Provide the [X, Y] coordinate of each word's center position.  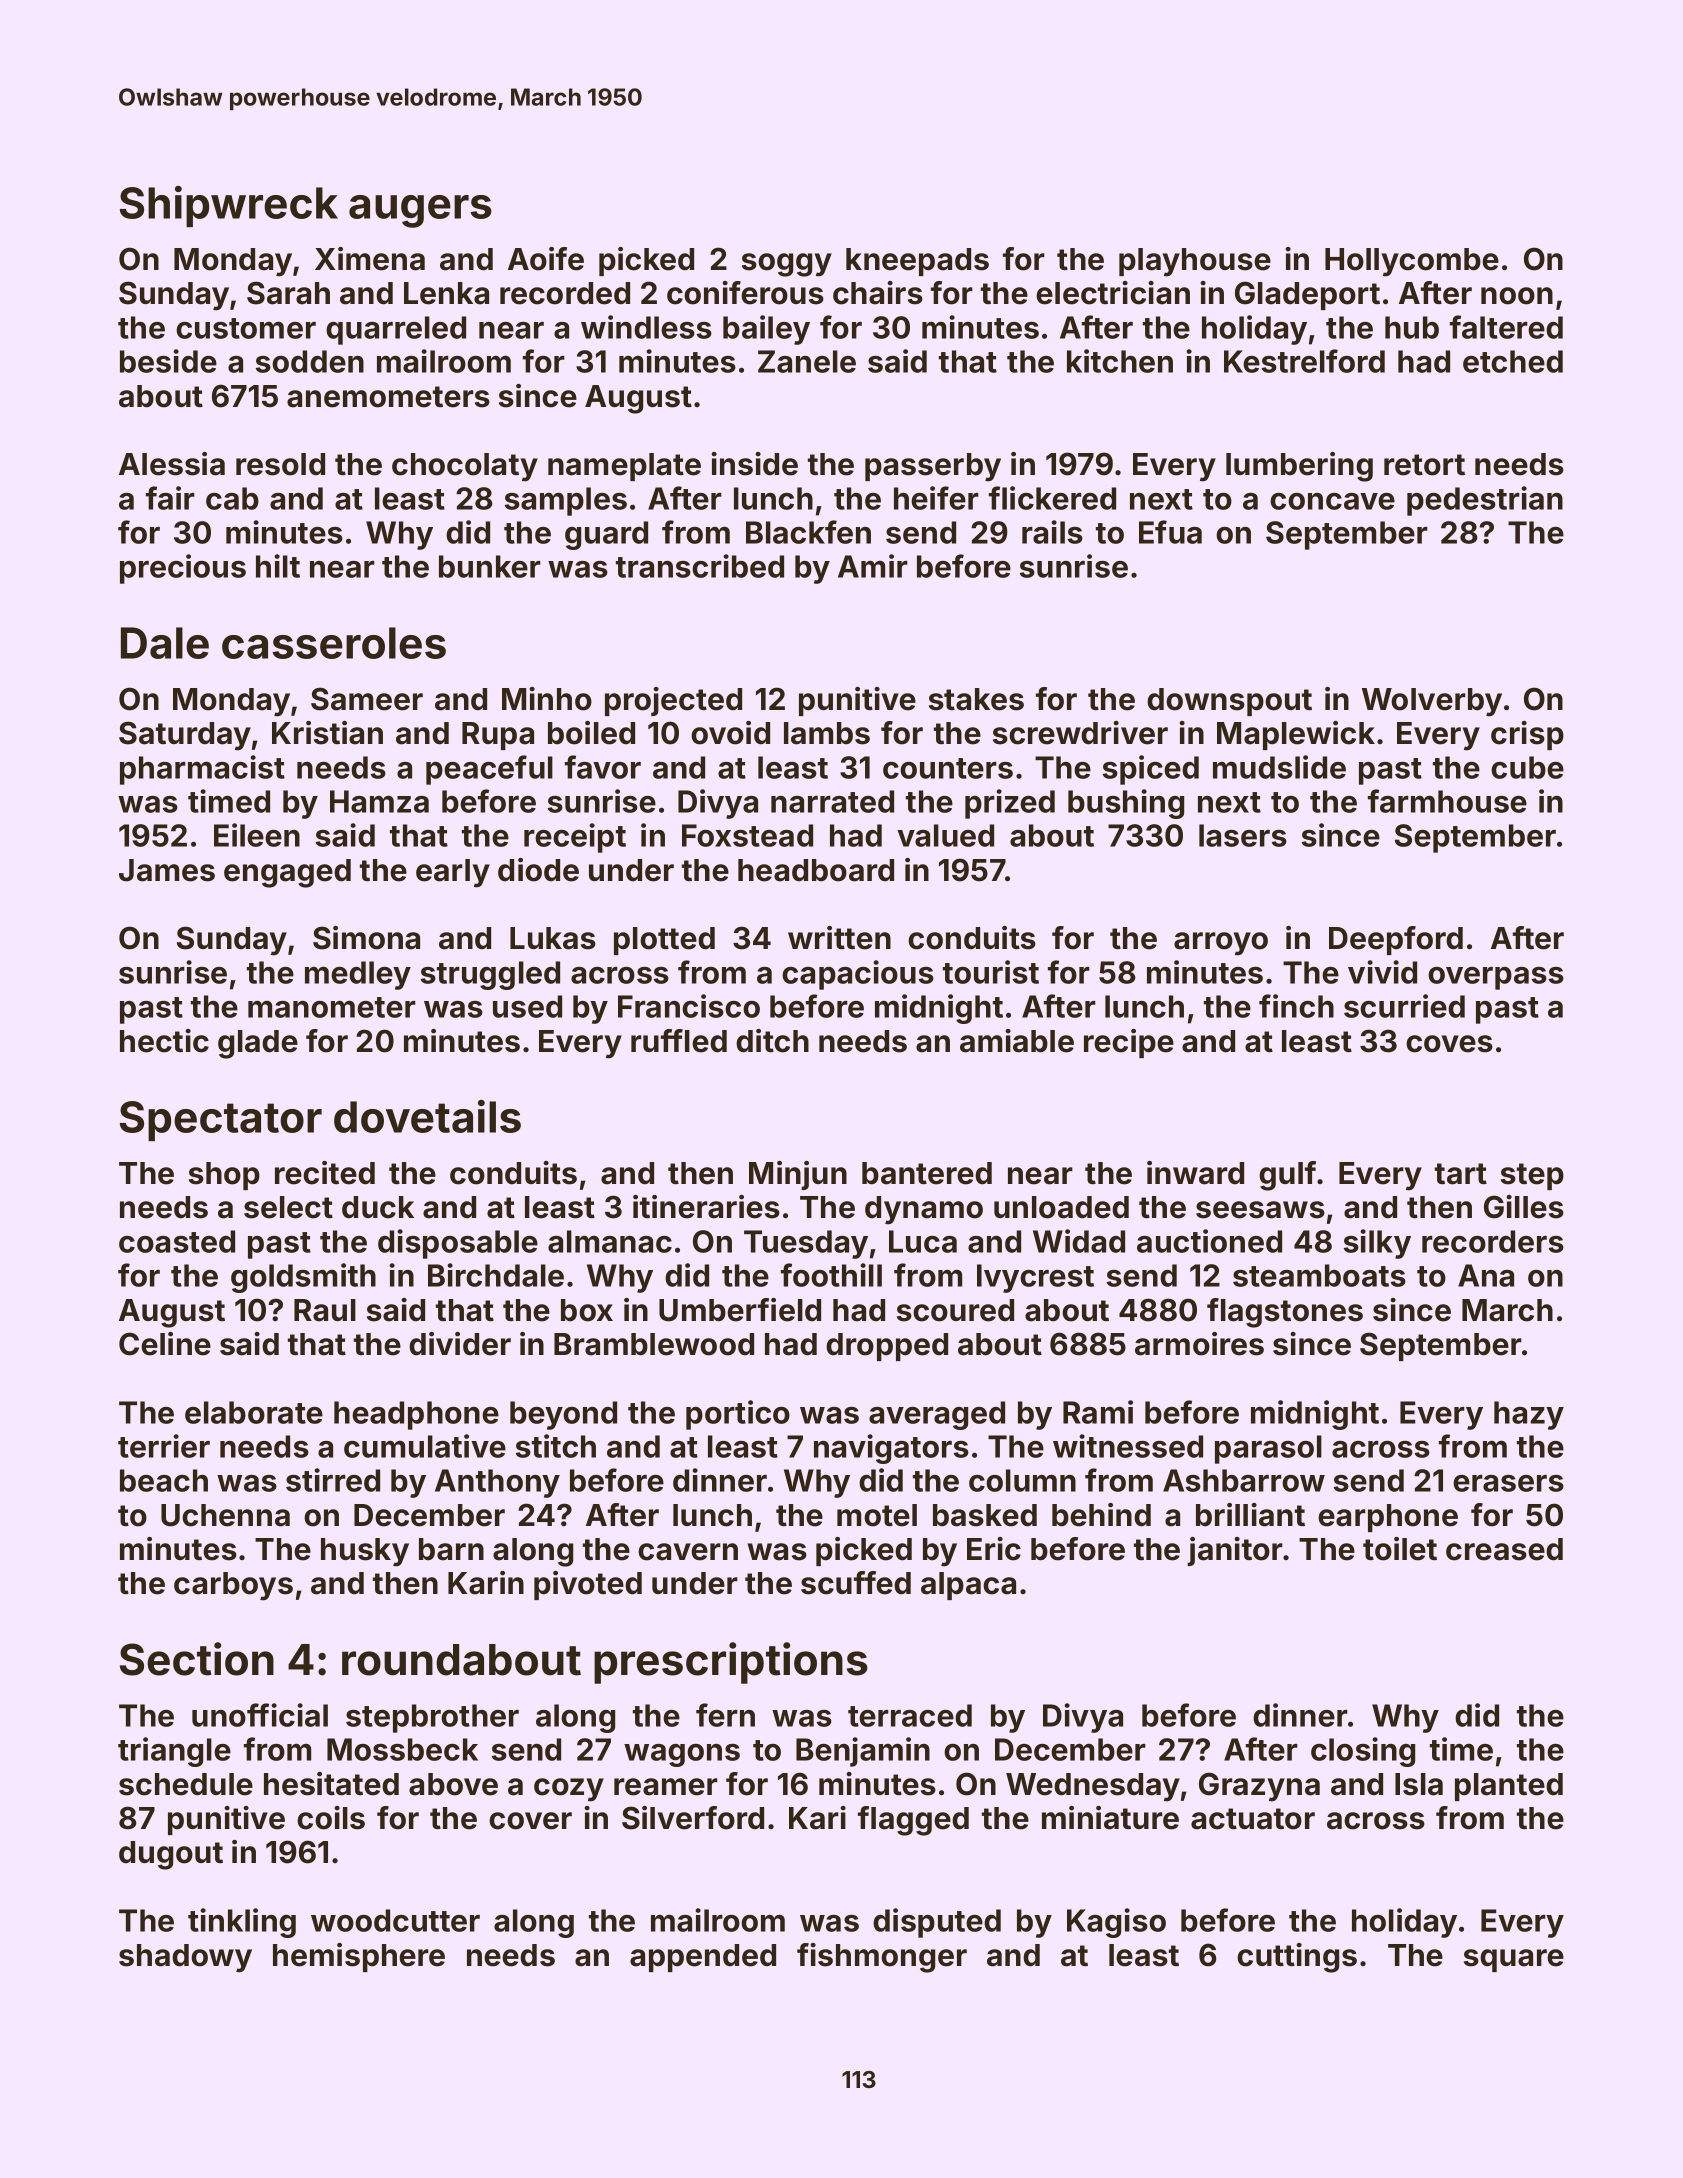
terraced [910, 1715]
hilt [278, 566]
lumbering [1299, 467]
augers [420, 211]
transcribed [700, 566]
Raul [325, 1310]
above [453, 1784]
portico [738, 1415]
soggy [787, 265]
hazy [1529, 1415]
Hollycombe [1412, 262]
